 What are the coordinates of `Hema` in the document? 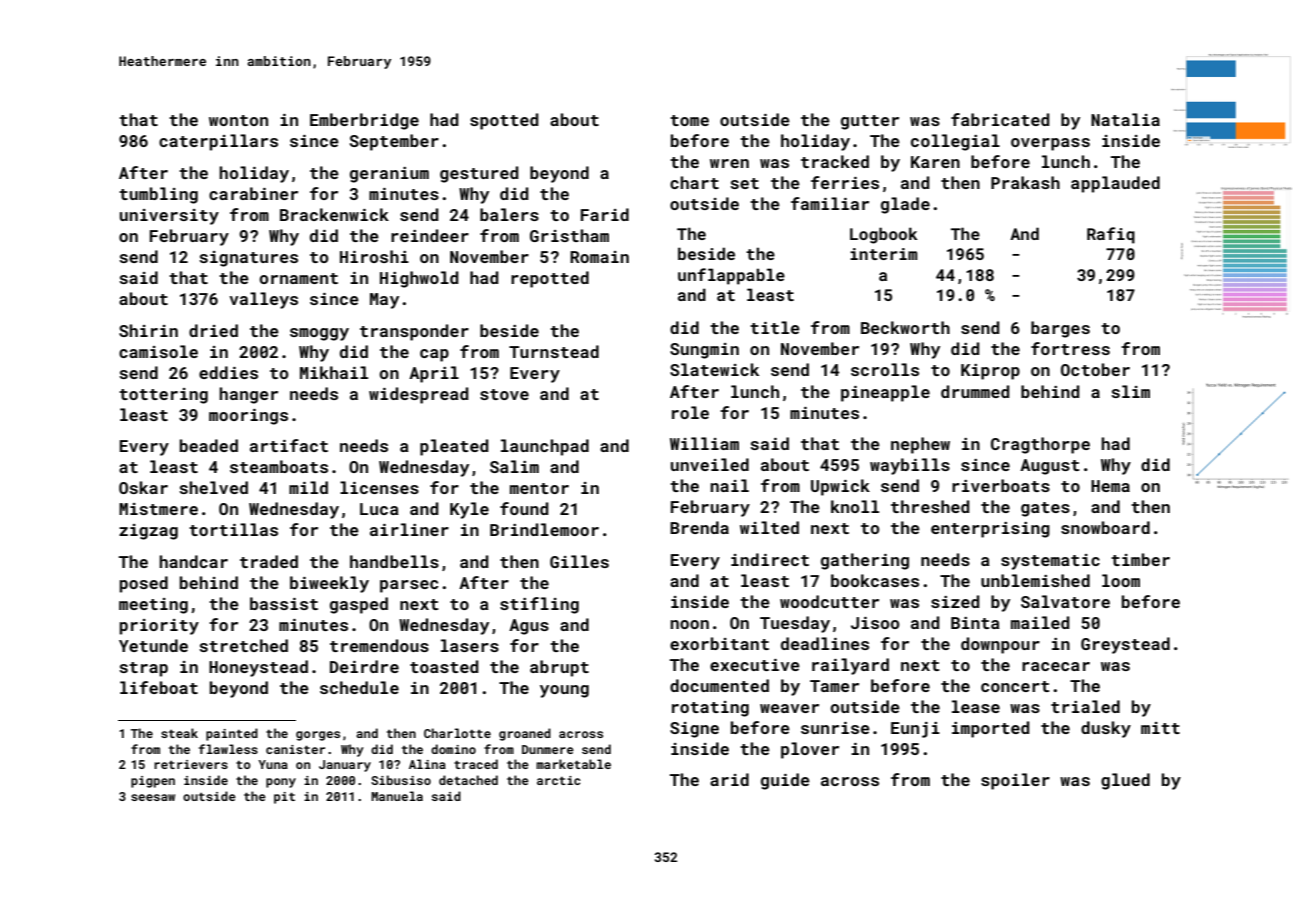 It's located at (1110, 486).
